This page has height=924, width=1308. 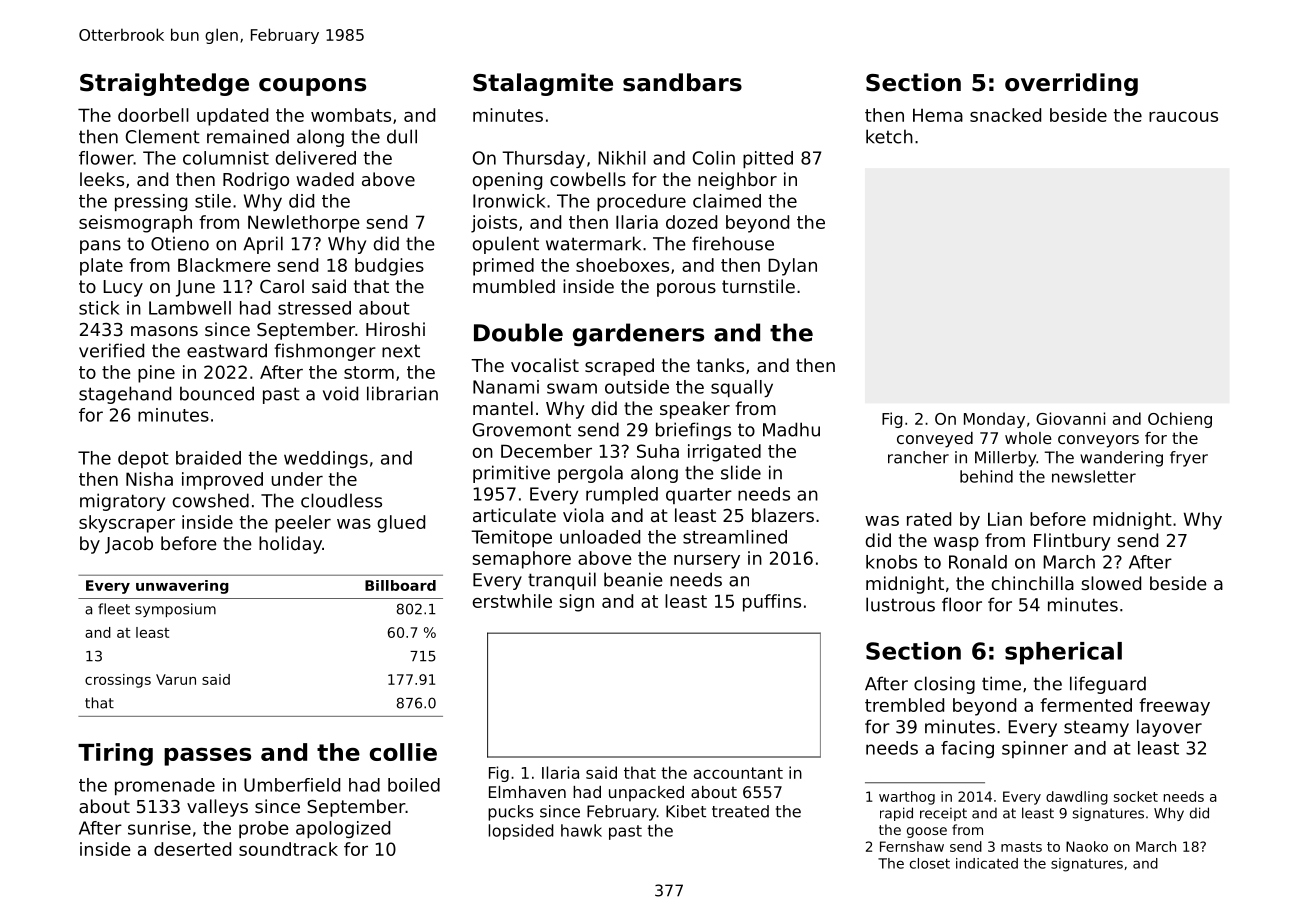 What do you see at coordinates (904, 705) in the page?
I see `trembled` at bounding box center [904, 705].
